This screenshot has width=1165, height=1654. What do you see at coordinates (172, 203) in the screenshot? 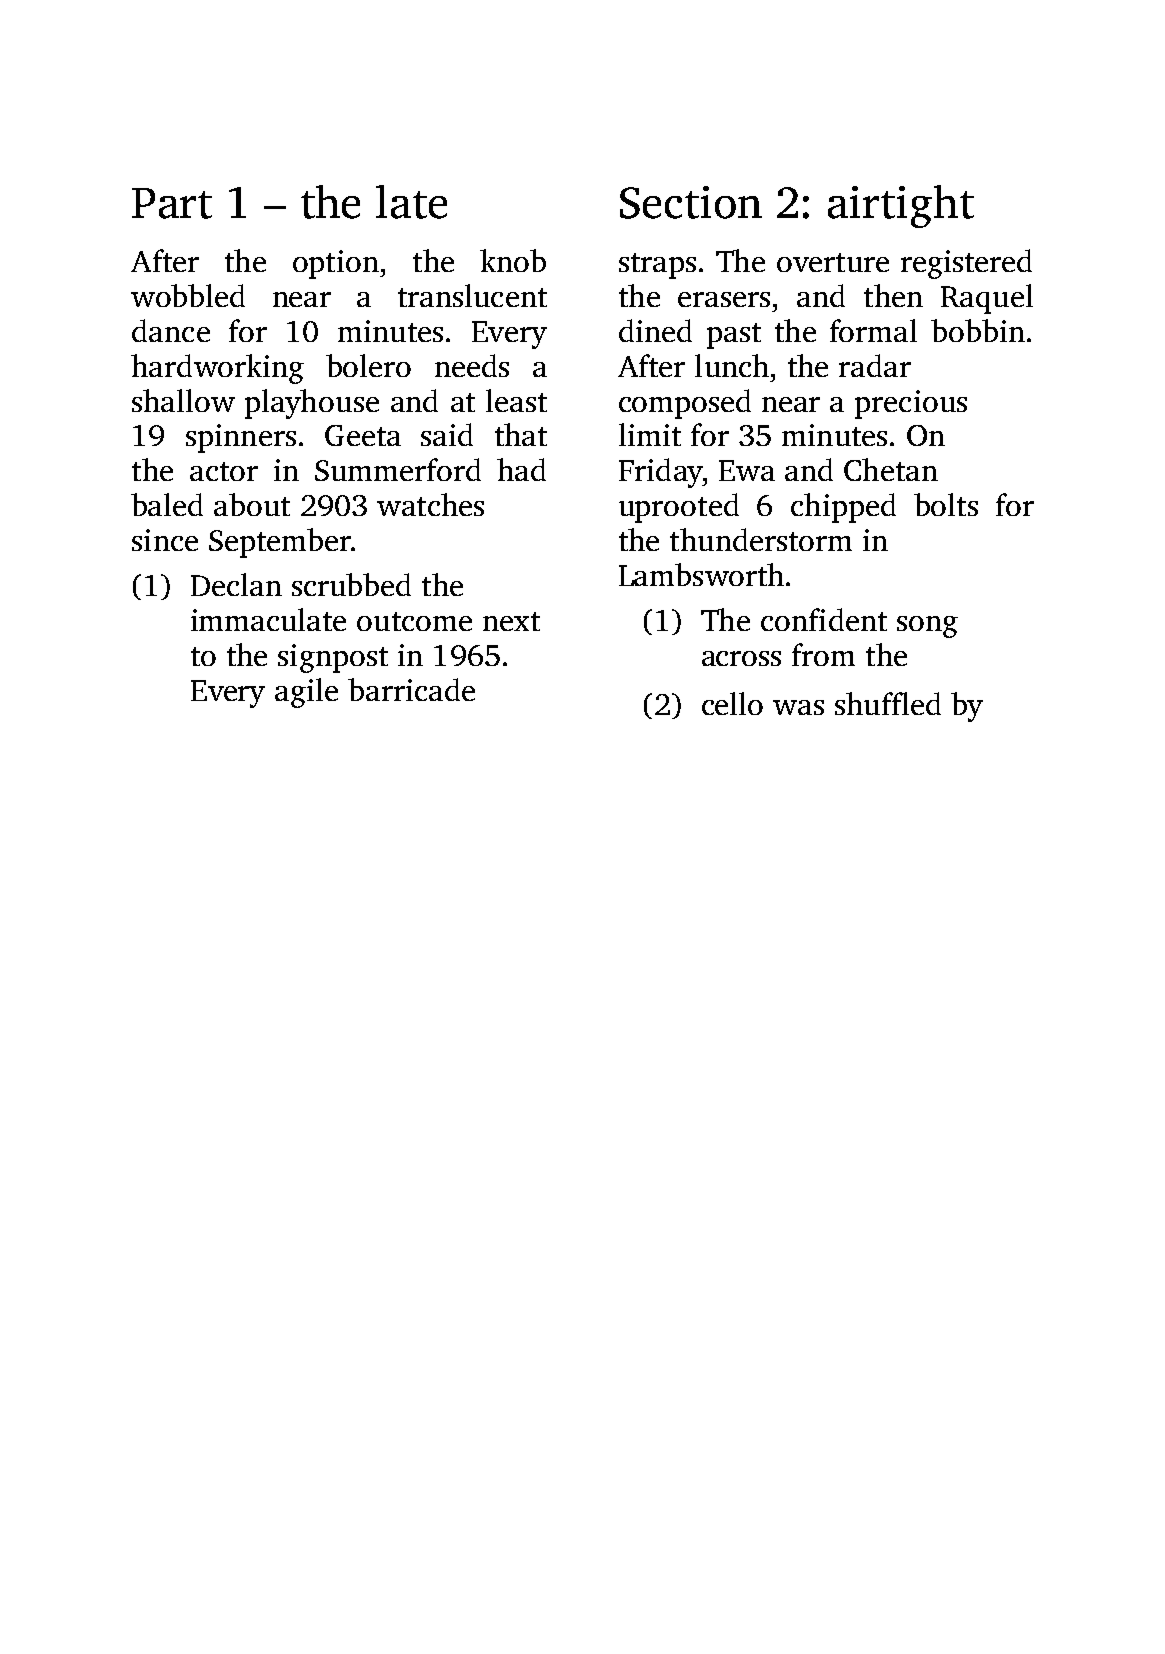
I see `Part` at bounding box center [172, 203].
